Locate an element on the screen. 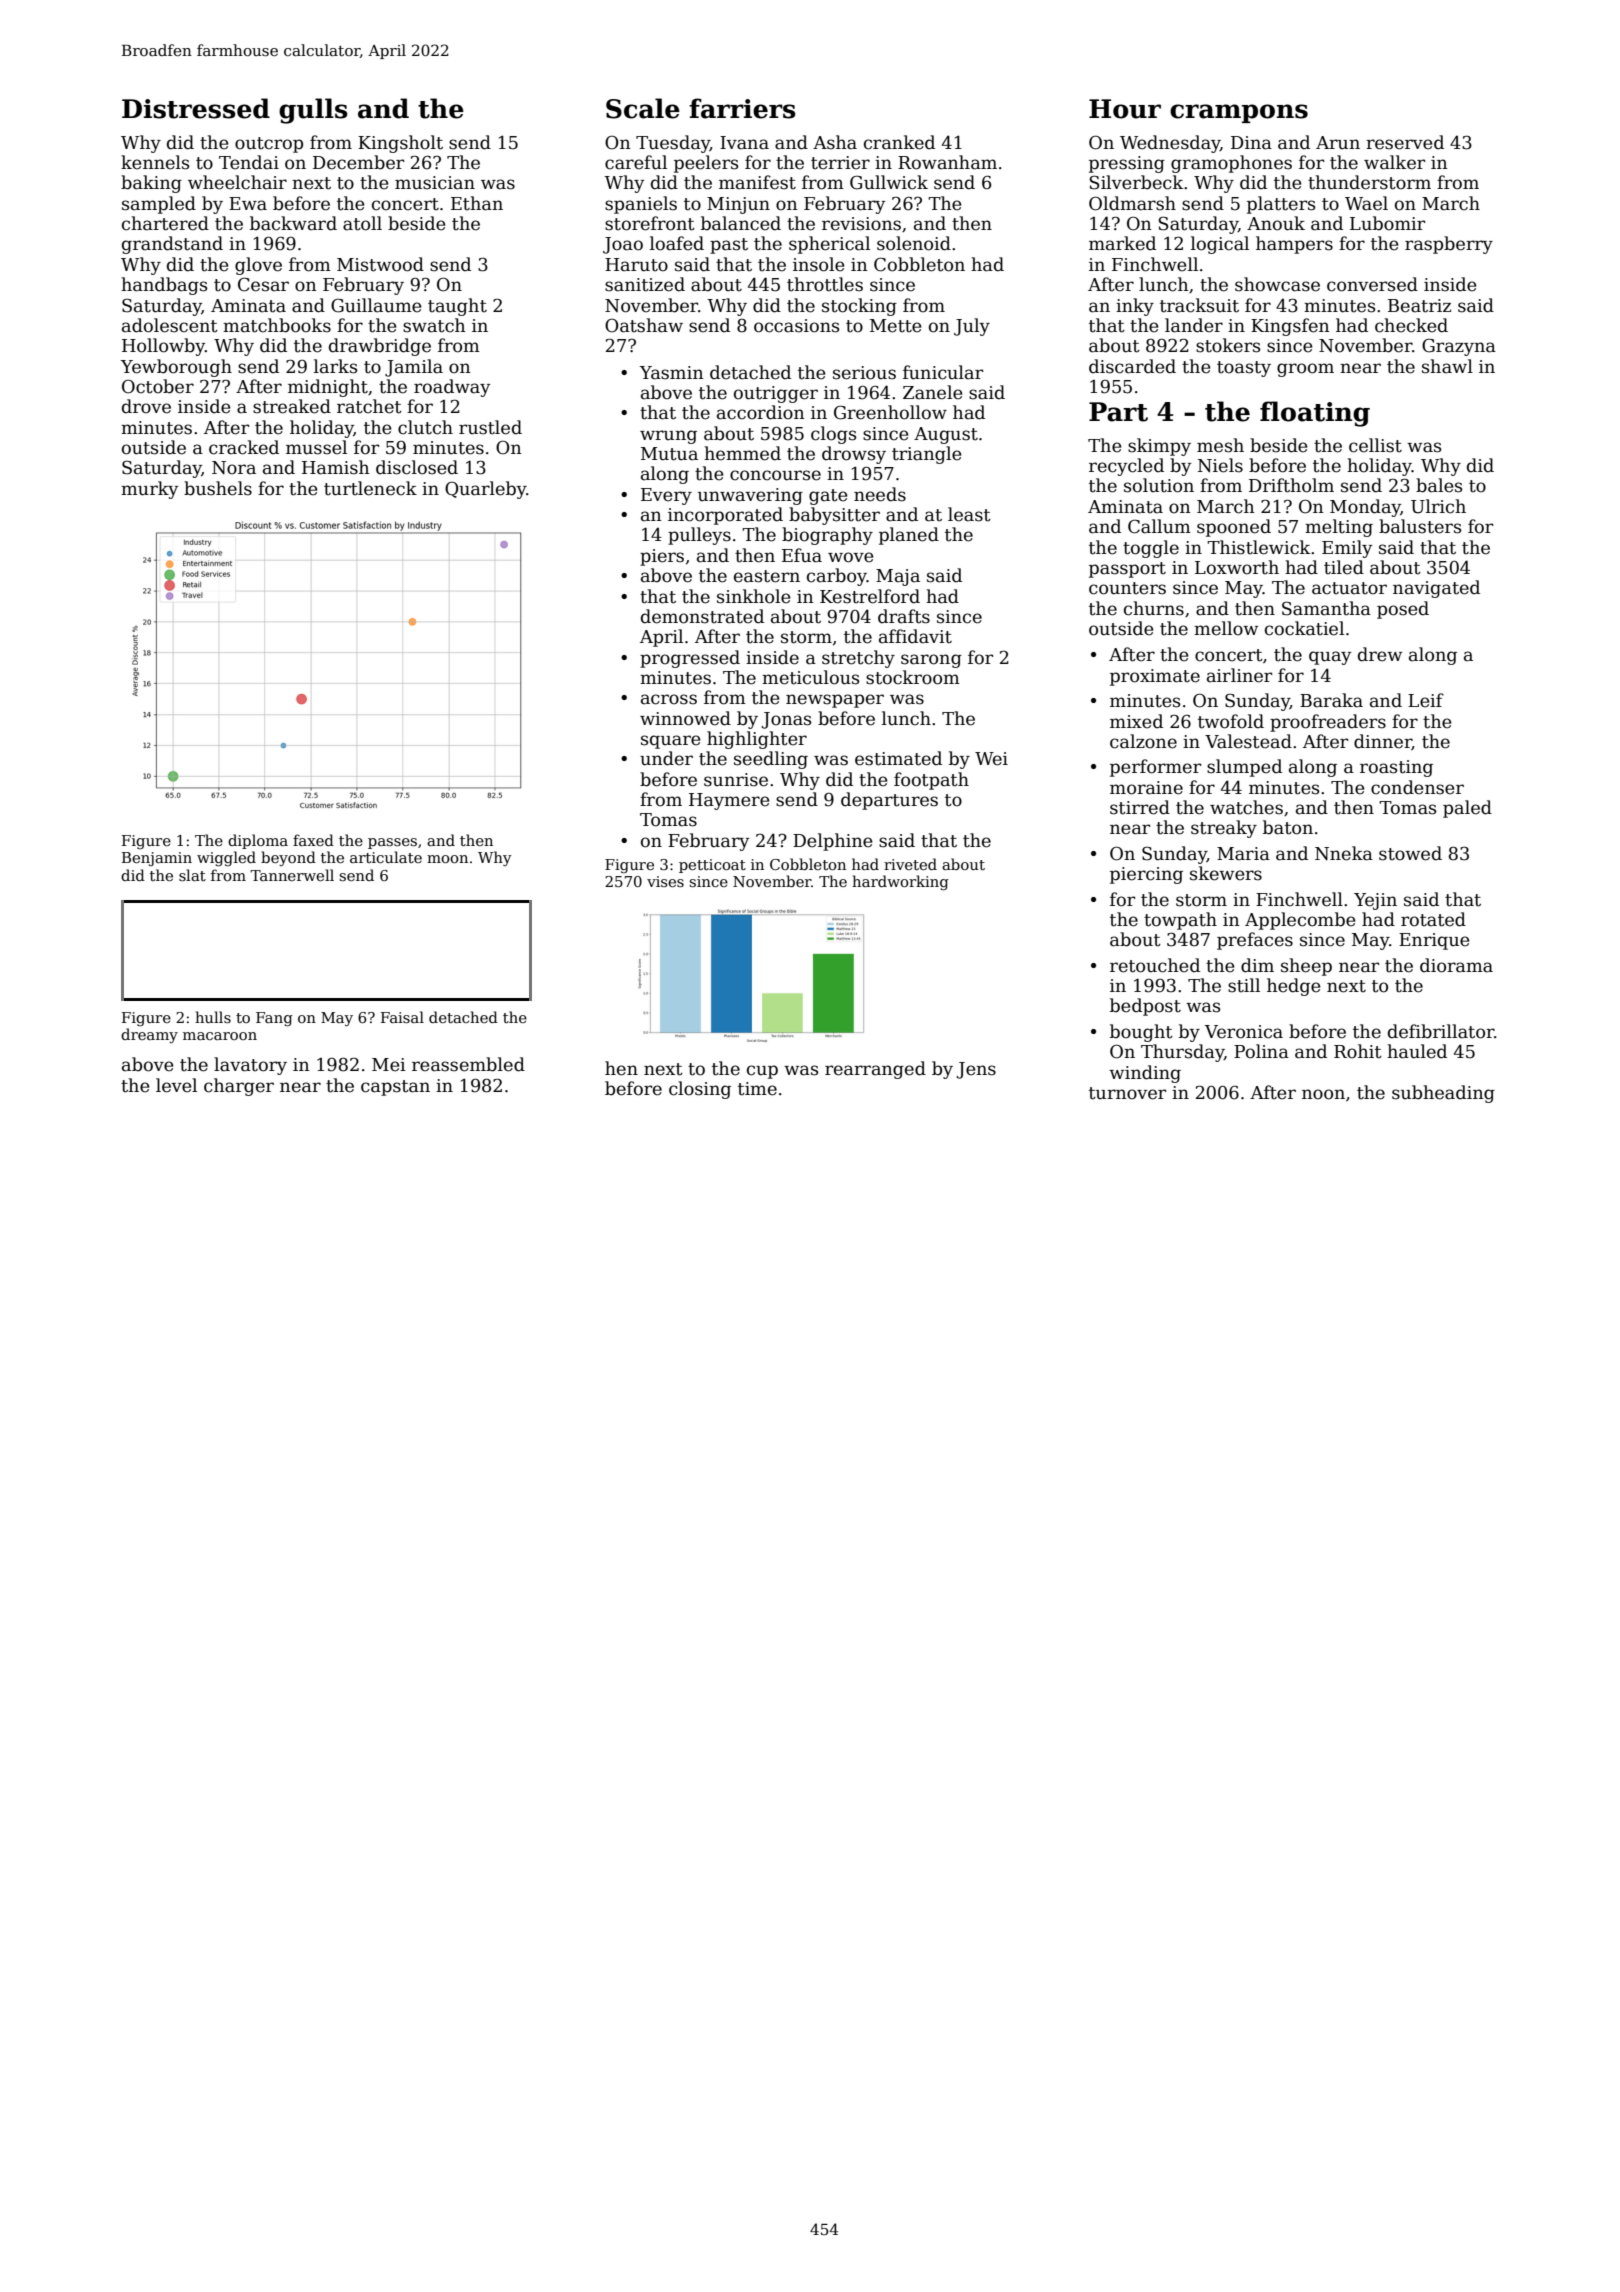 This screenshot has width=1620, height=2292. cockatiel is located at coordinates (1304, 628).
